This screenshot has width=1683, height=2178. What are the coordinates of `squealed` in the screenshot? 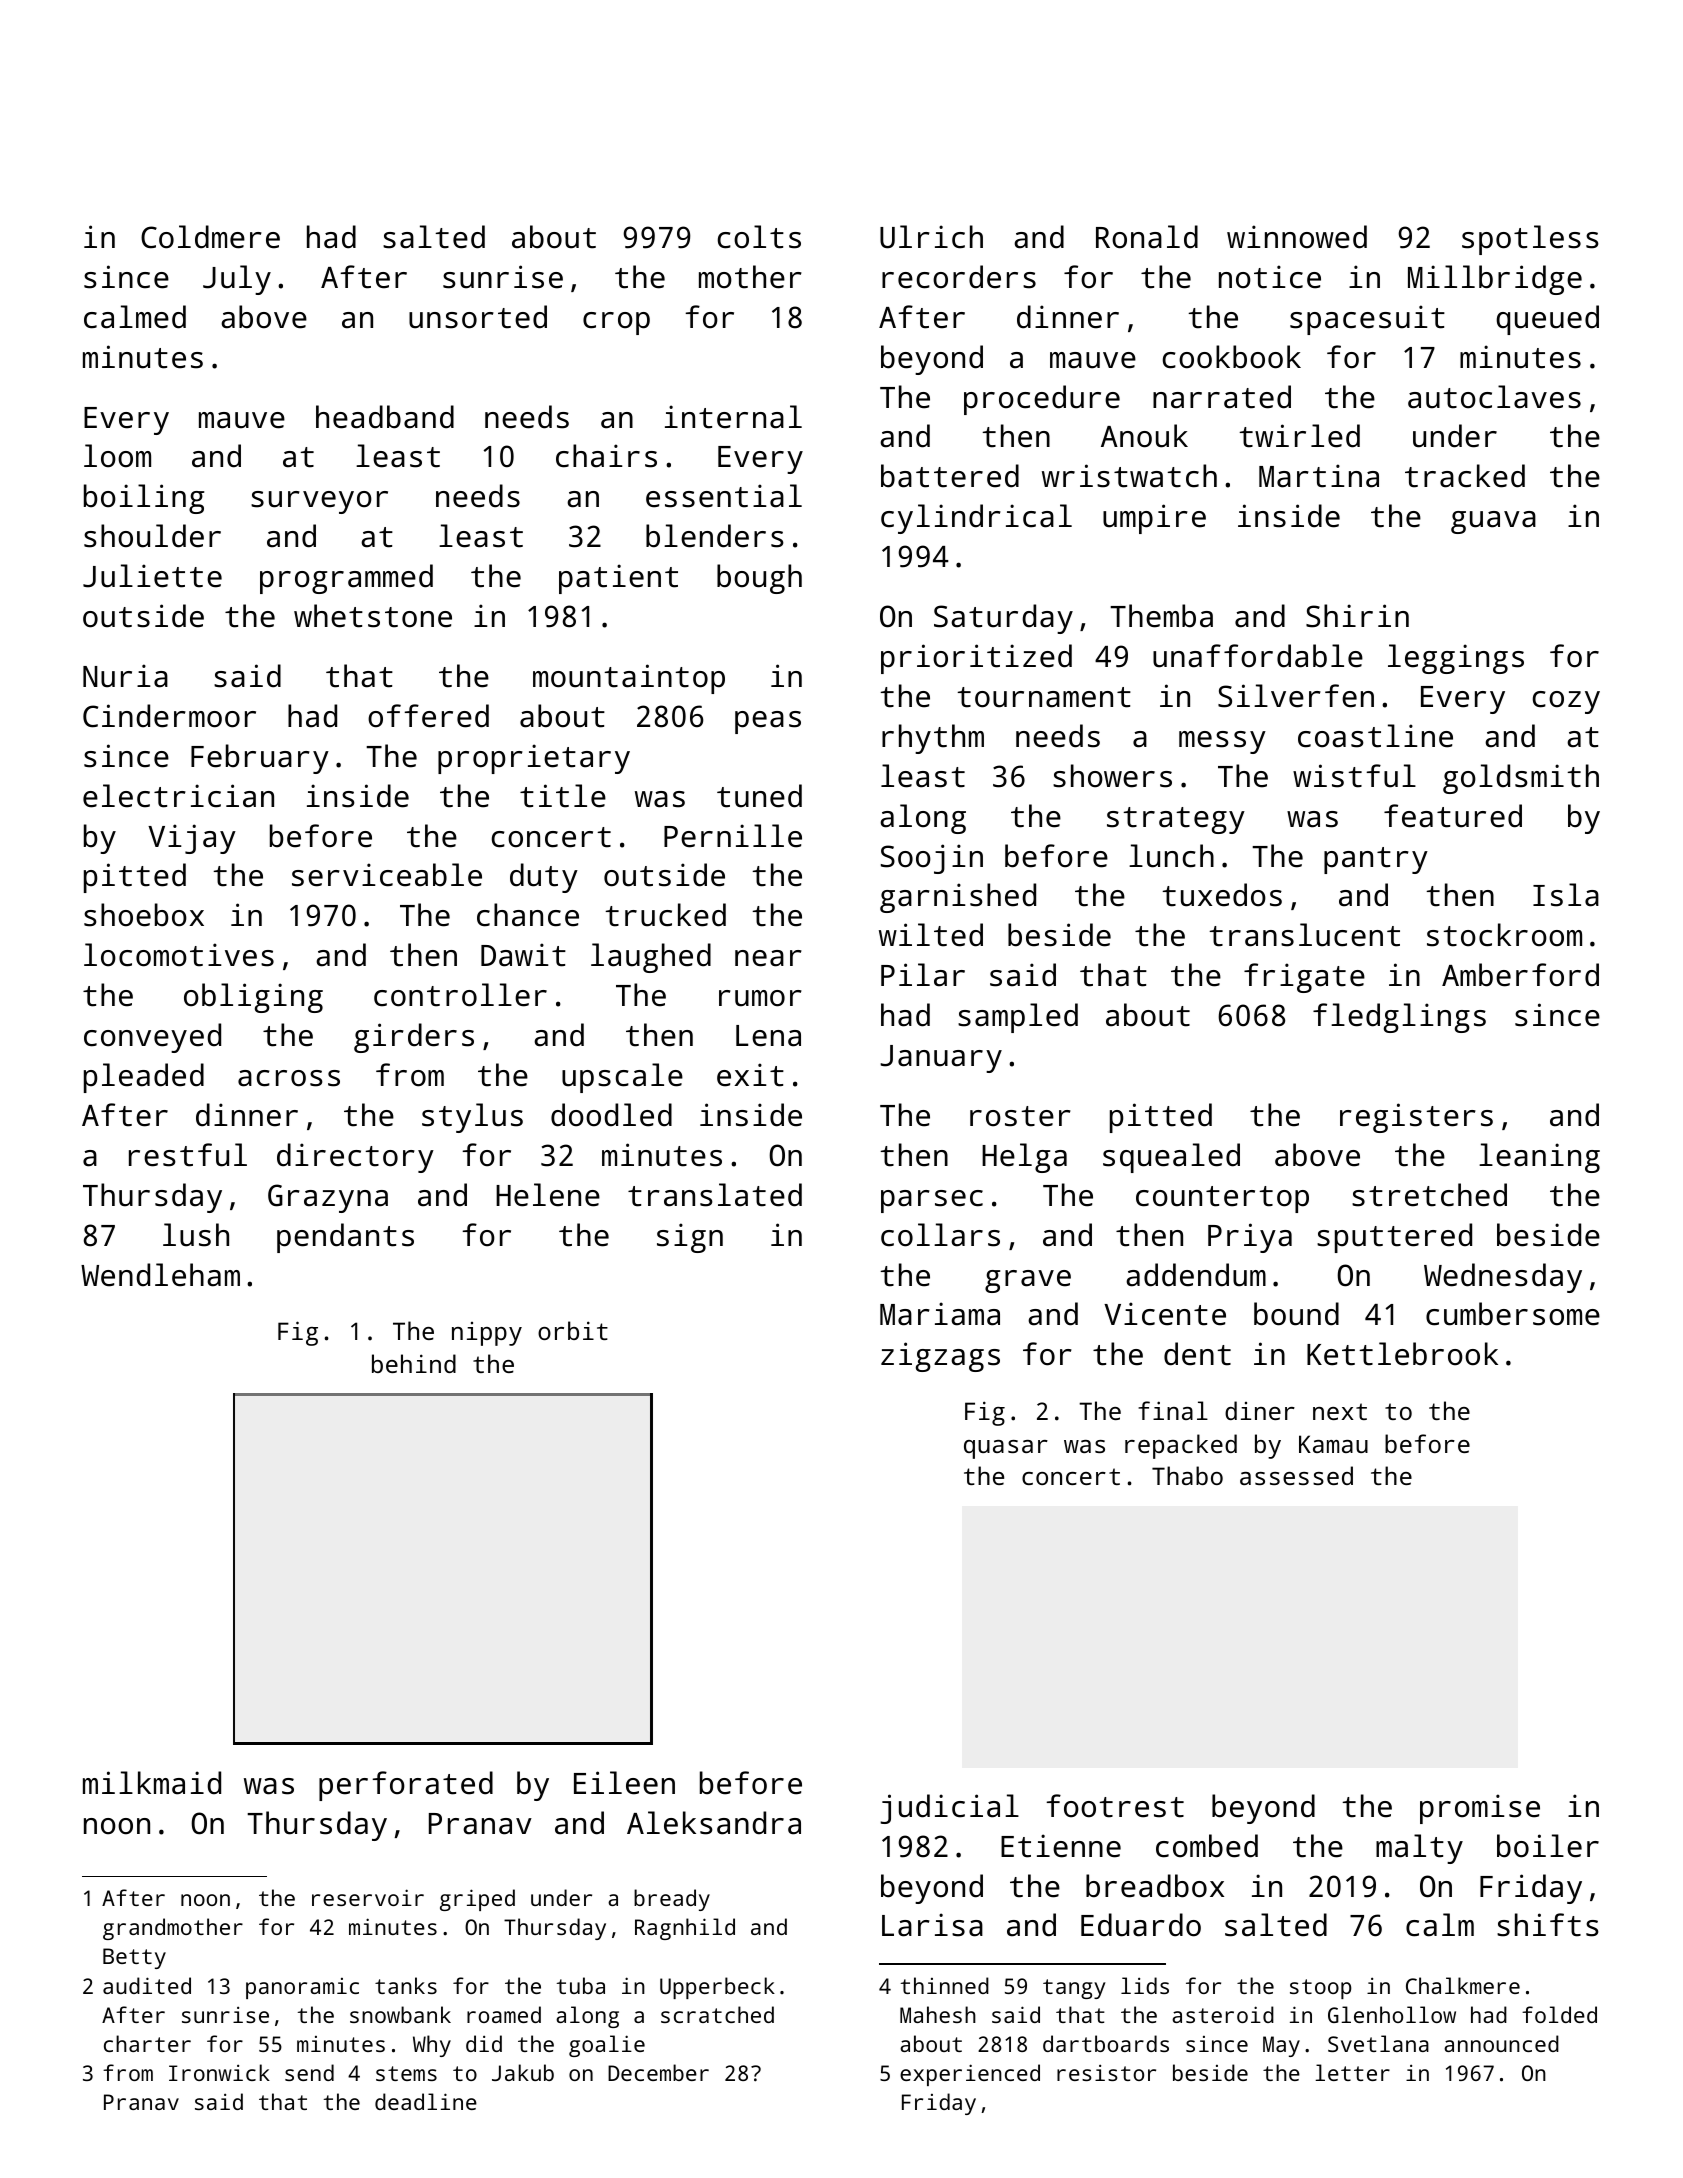 It's located at (1171, 1158).
